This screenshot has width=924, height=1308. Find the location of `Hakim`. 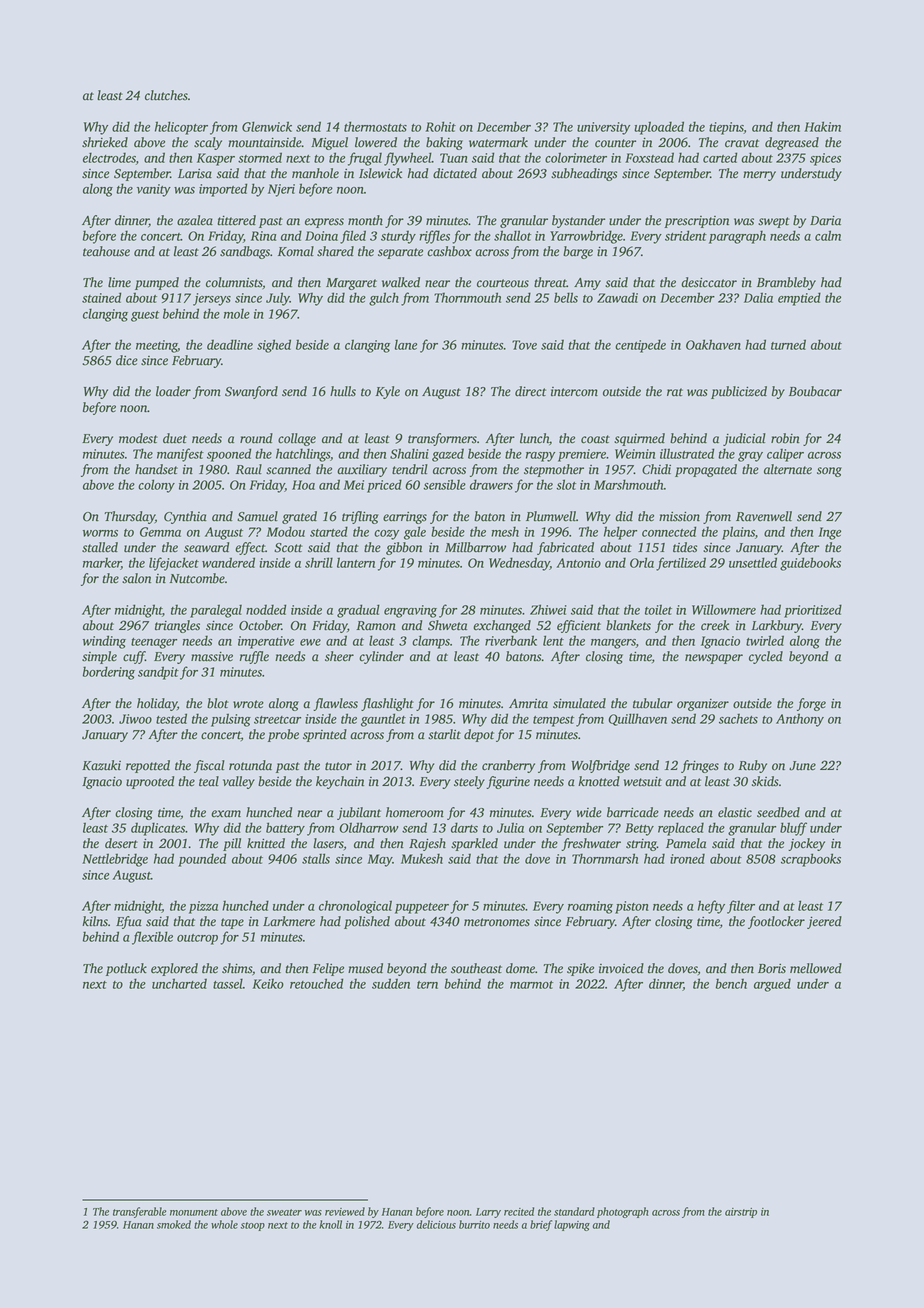

Hakim is located at coordinates (822, 126).
